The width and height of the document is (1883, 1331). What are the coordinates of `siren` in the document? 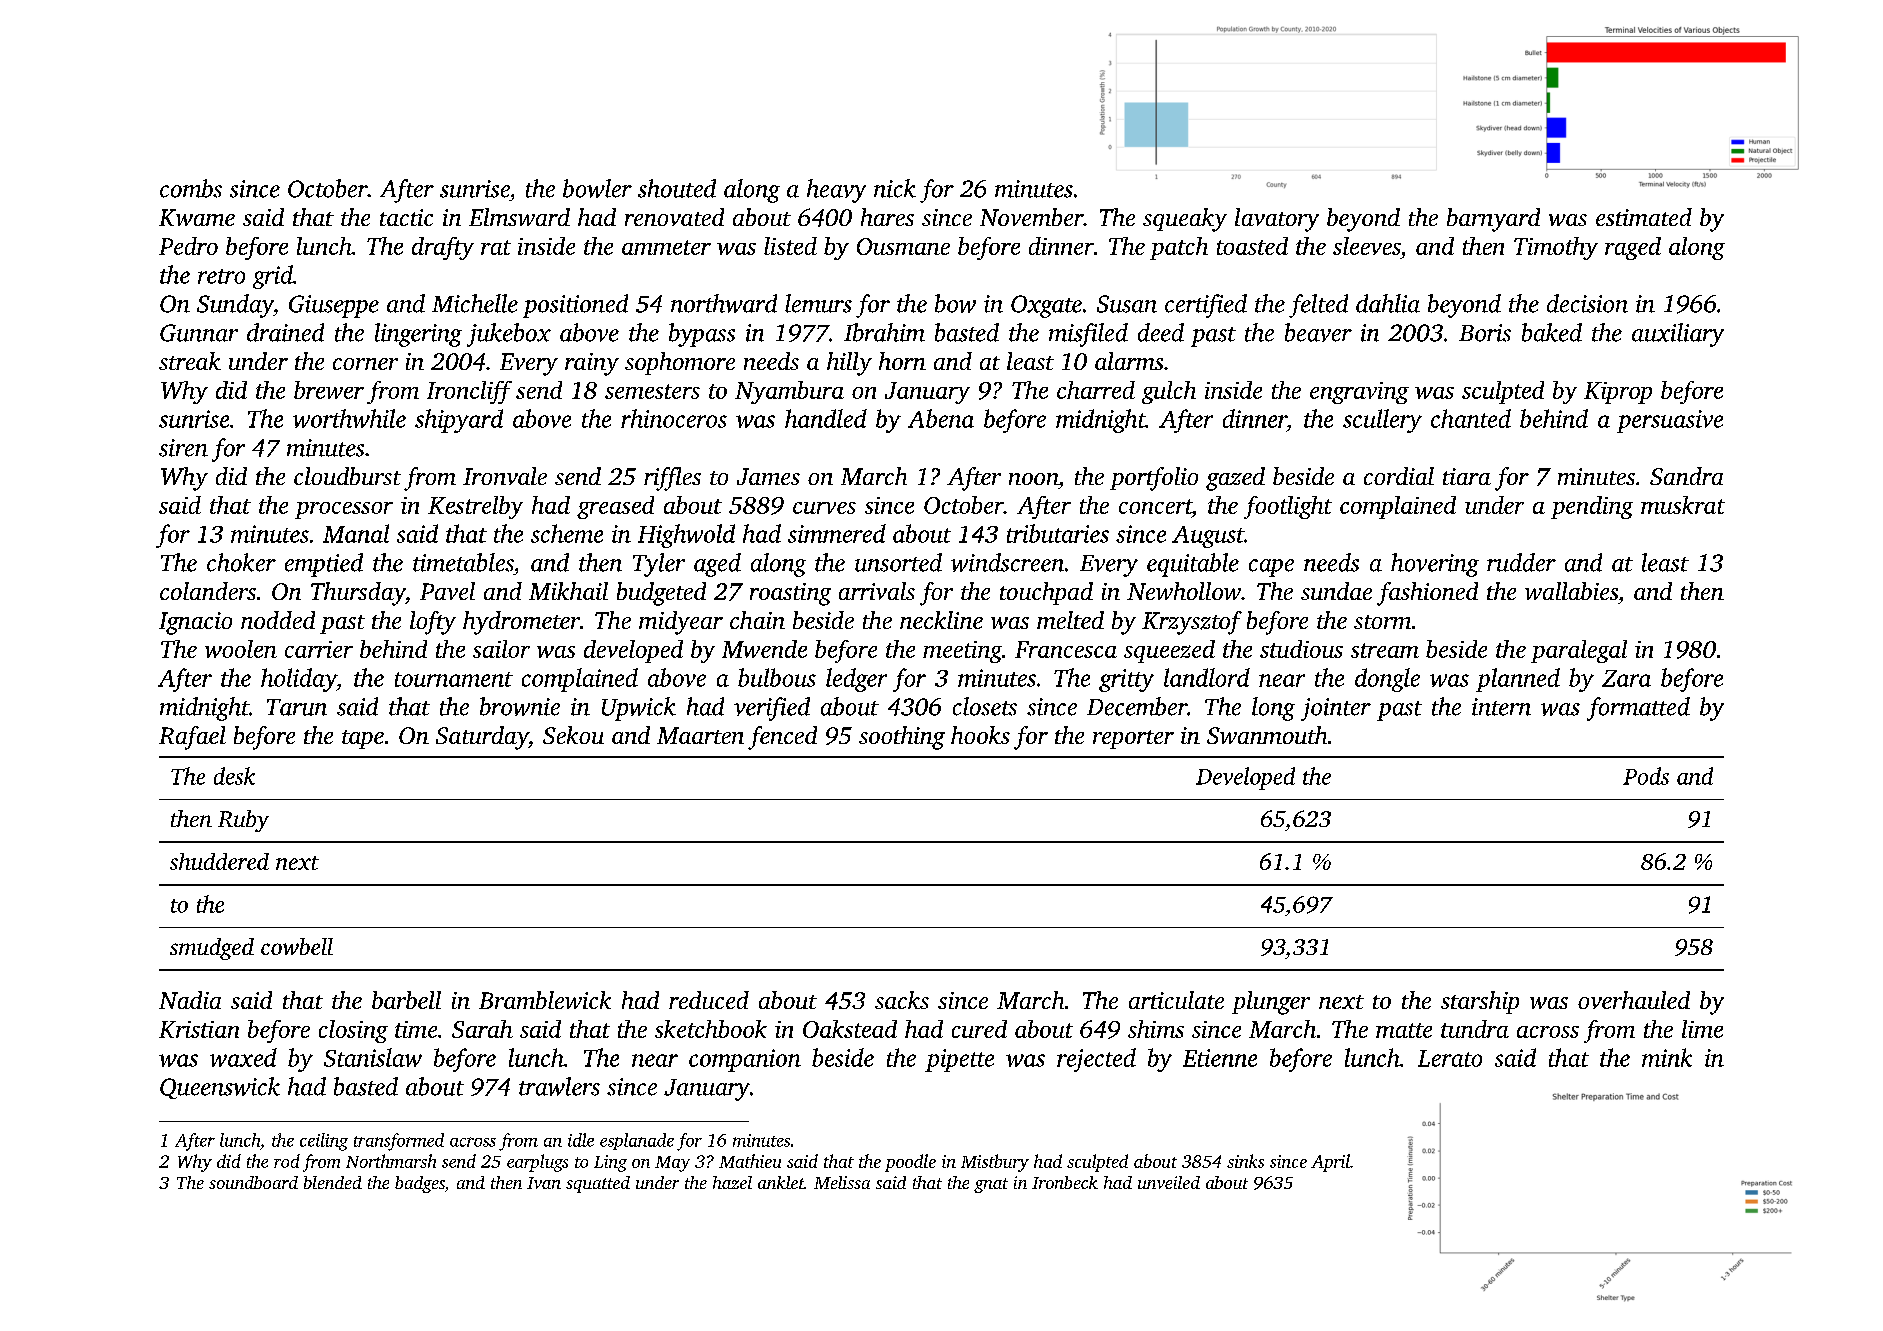 It's located at (183, 448).
